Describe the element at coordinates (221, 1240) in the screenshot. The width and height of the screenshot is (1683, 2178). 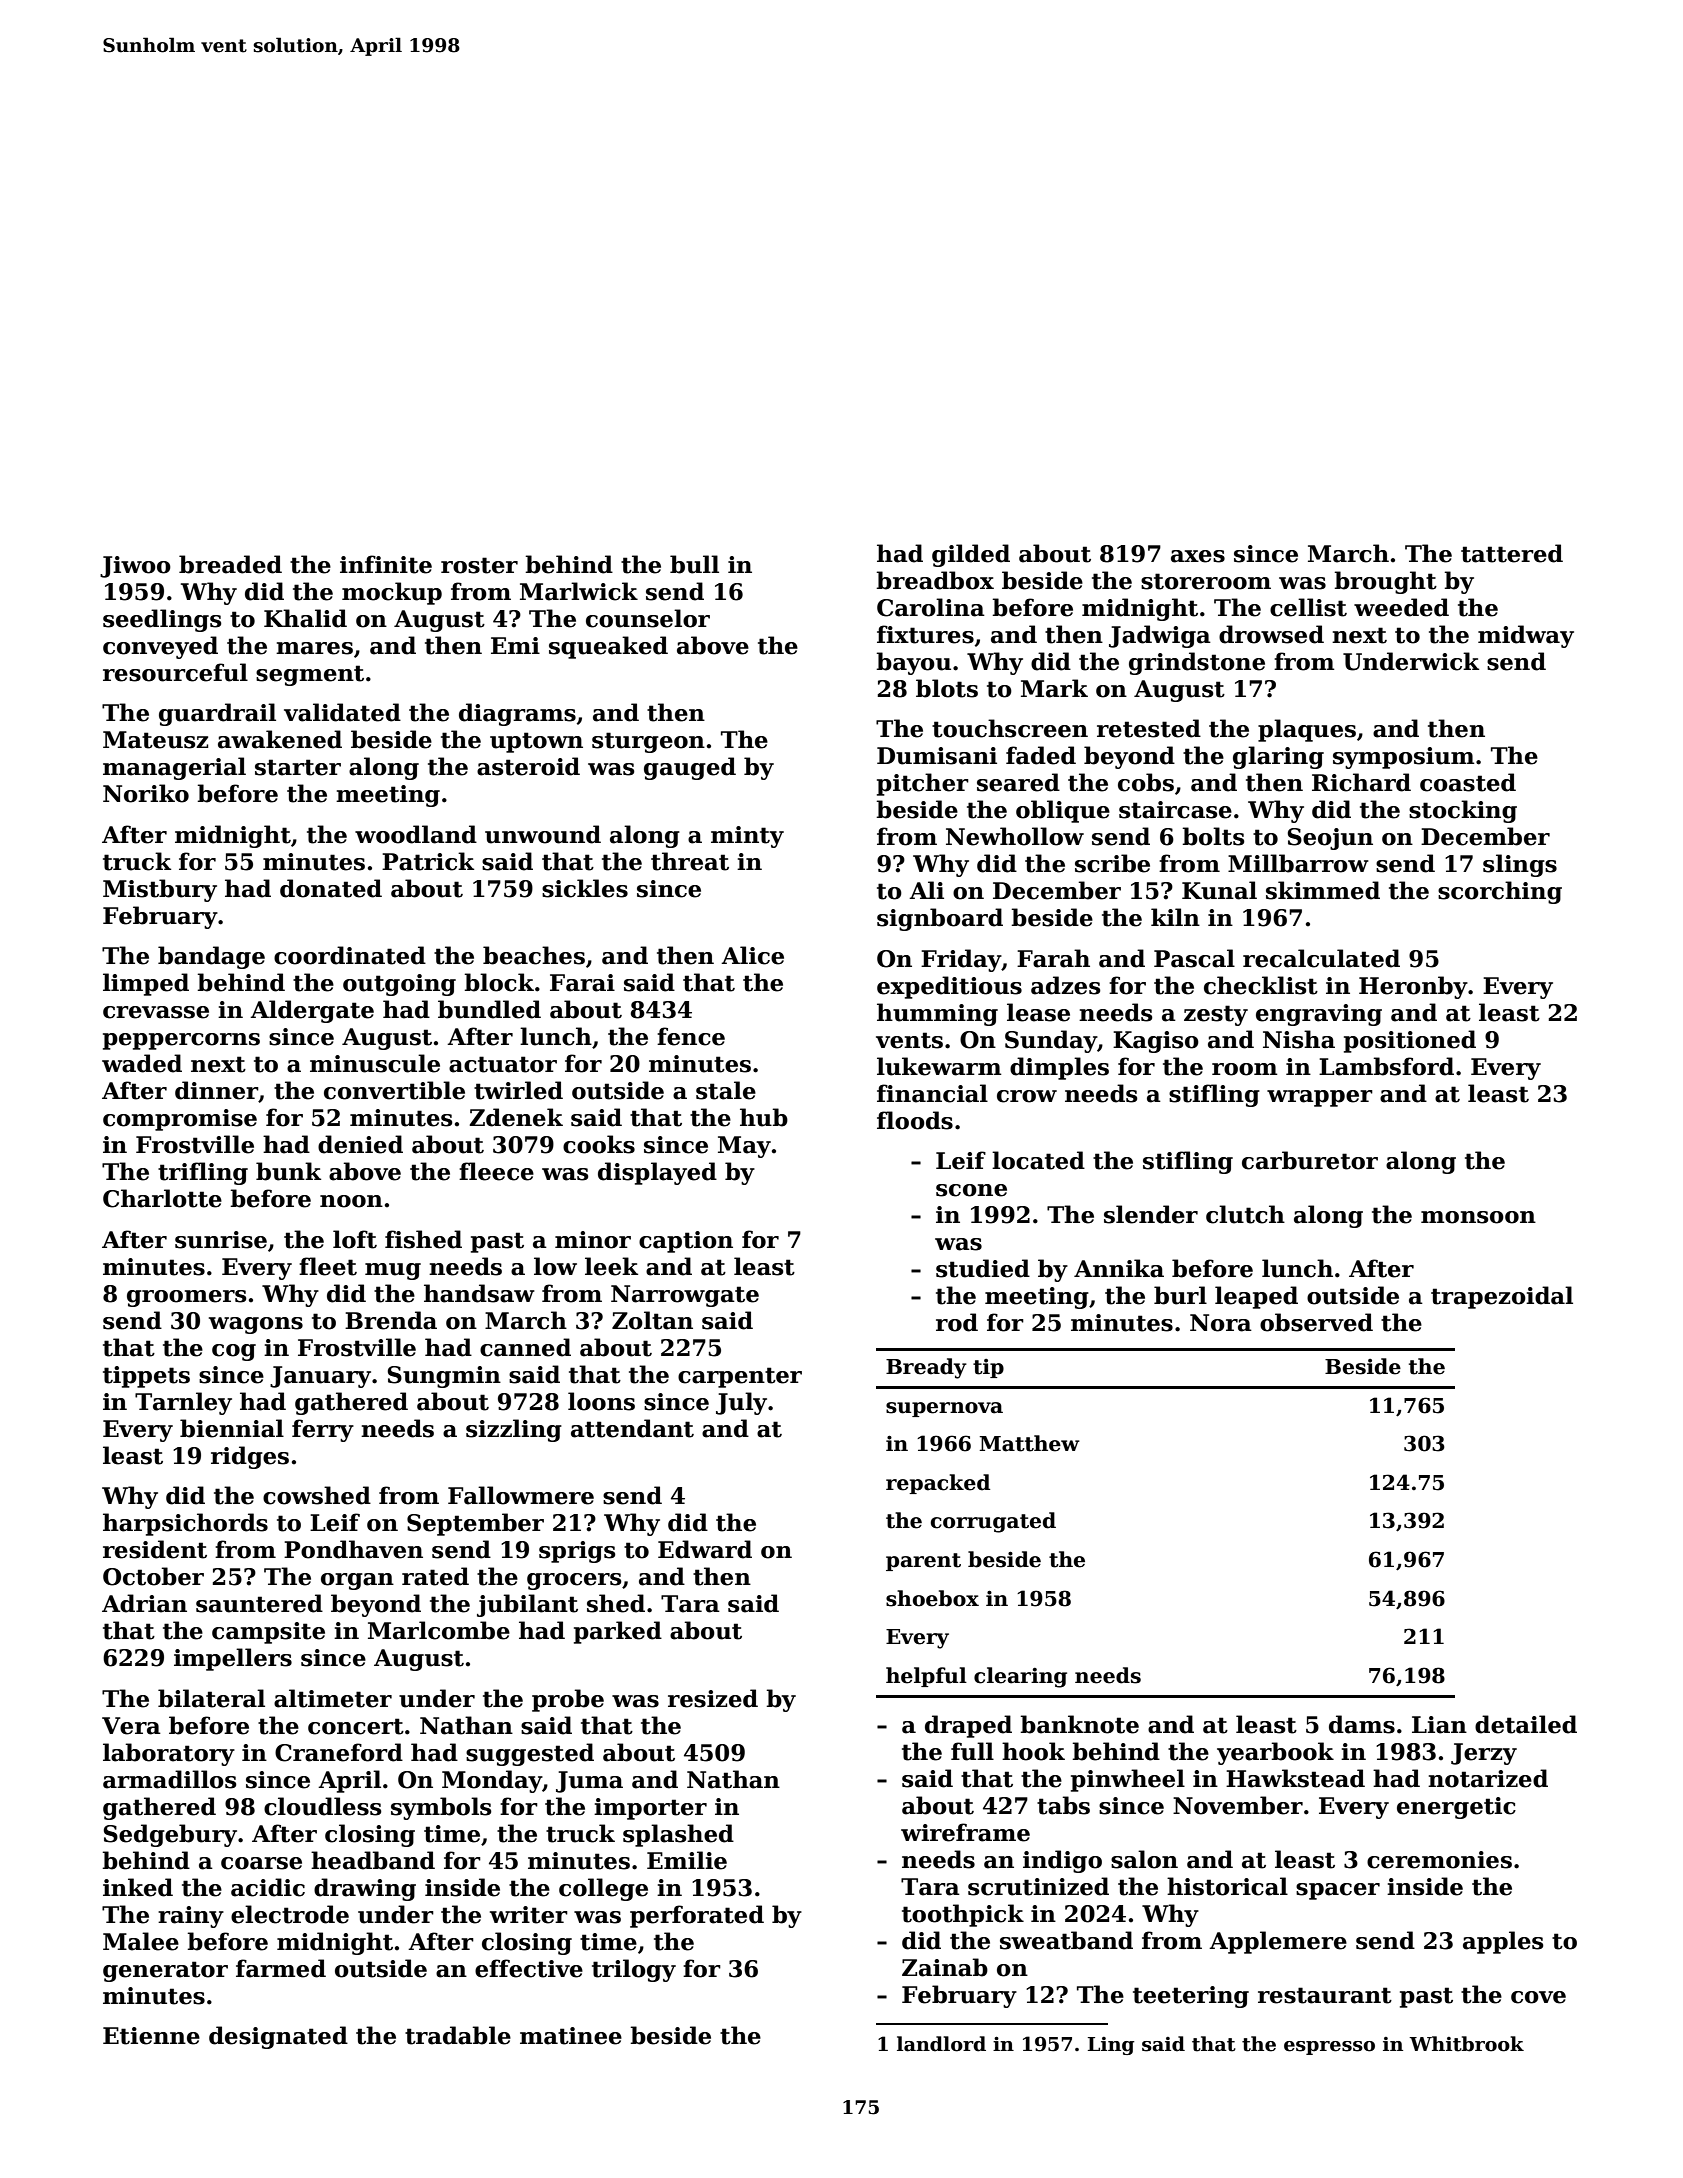
I see `sunrise` at that location.
